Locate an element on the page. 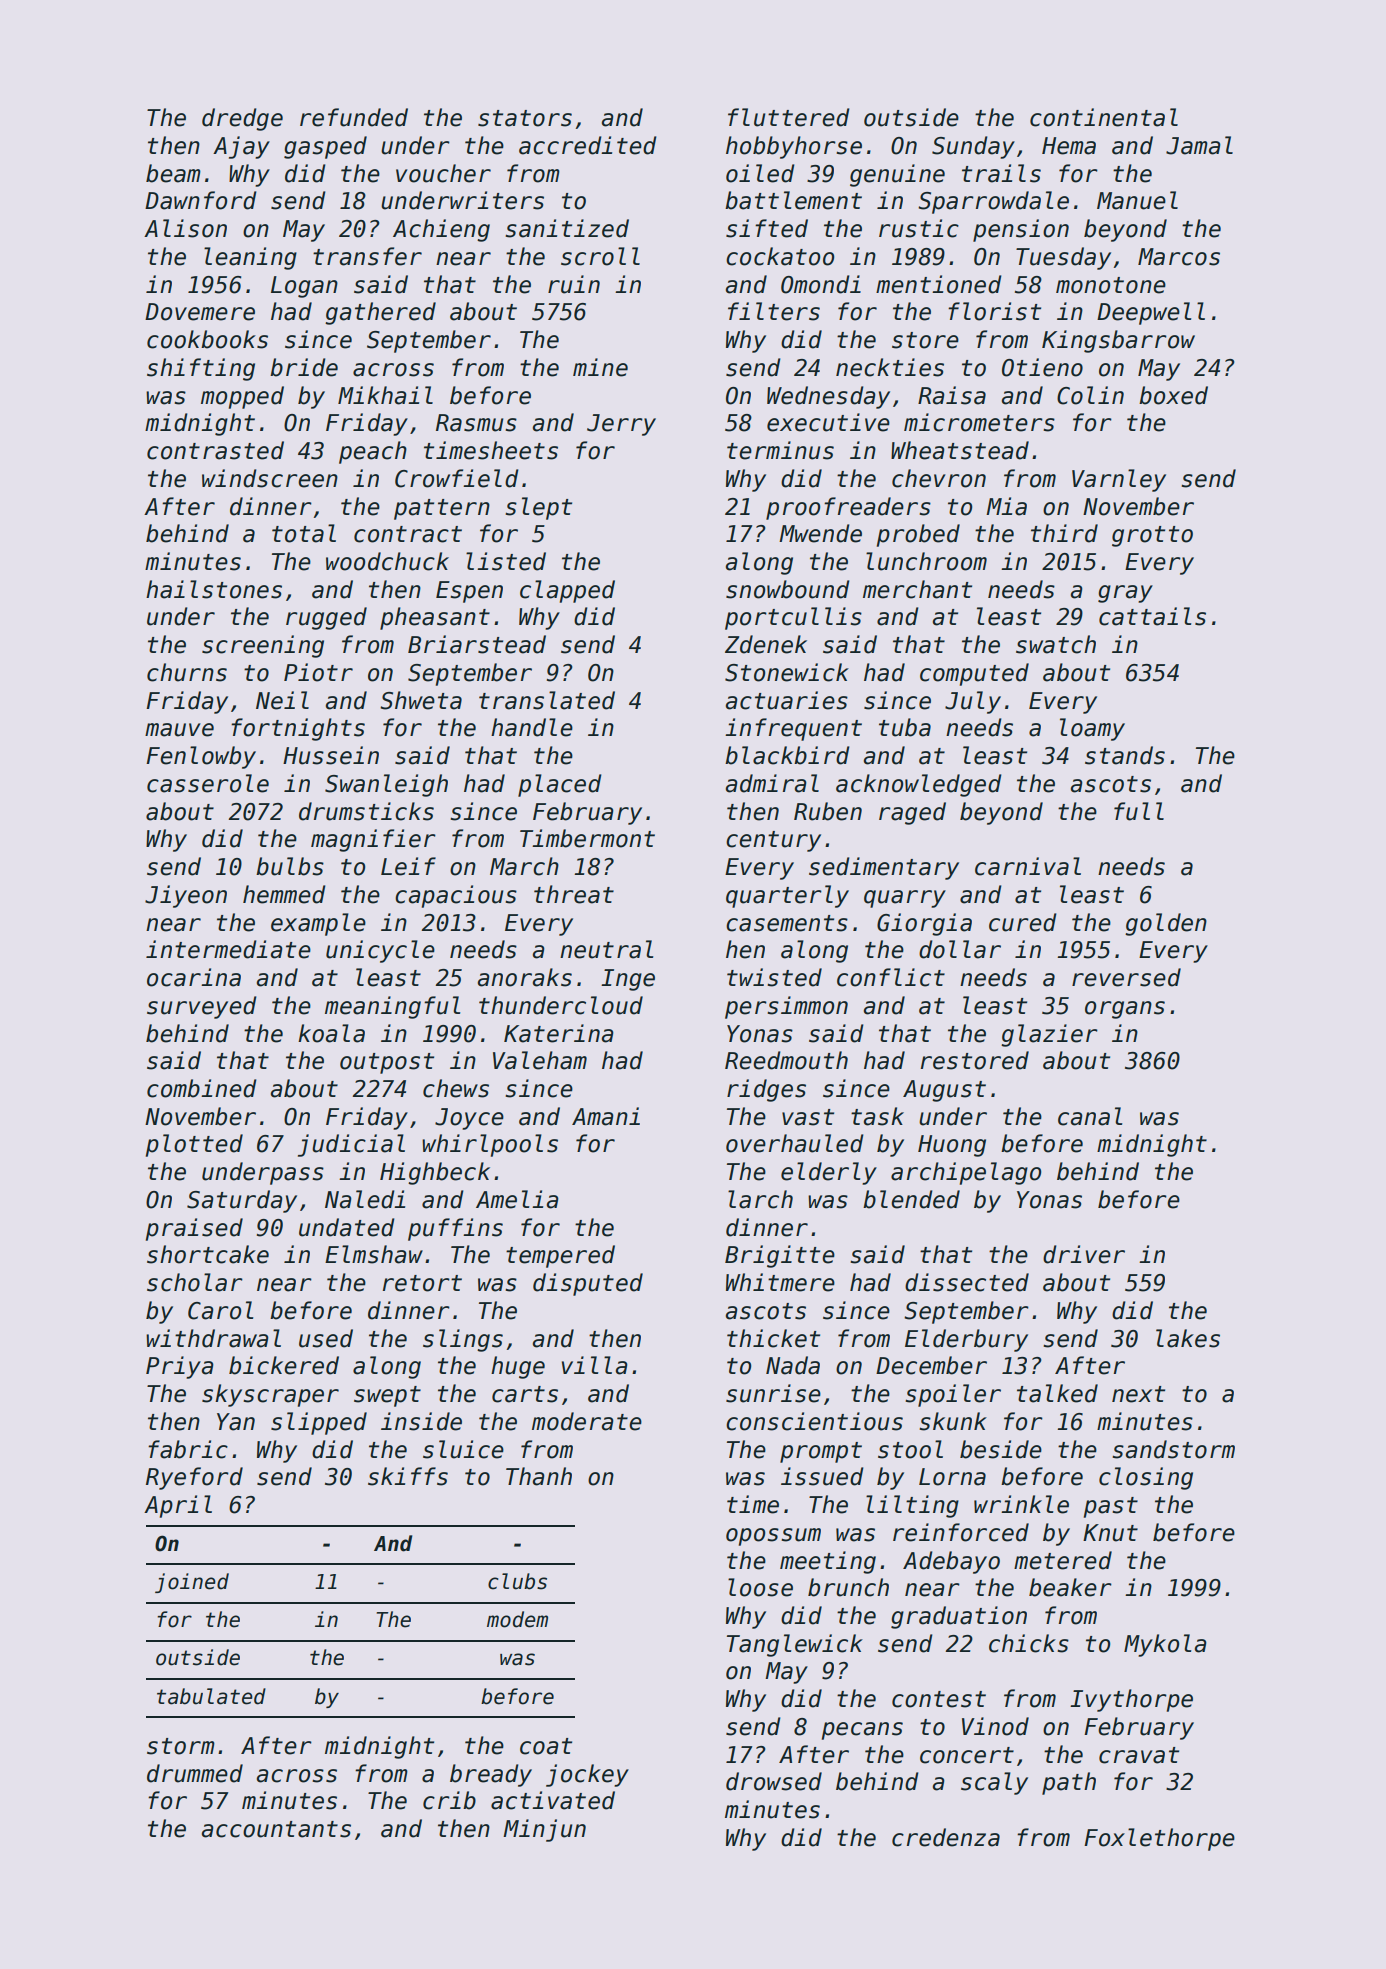 The width and height of the image is (1386, 1969). inside is located at coordinates (421, 1421).
